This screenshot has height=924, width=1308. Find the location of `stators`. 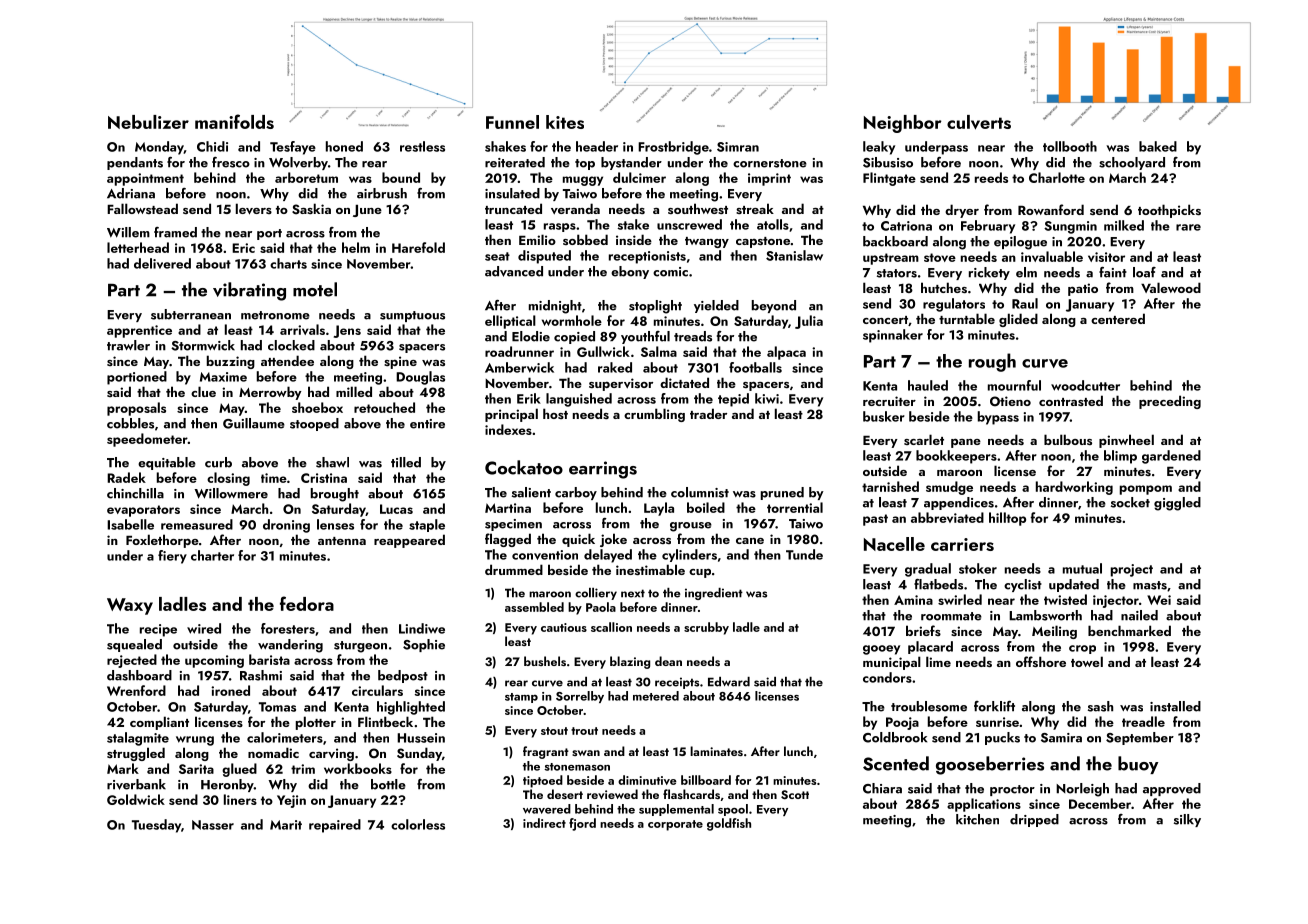

stators is located at coordinates (897, 273).
